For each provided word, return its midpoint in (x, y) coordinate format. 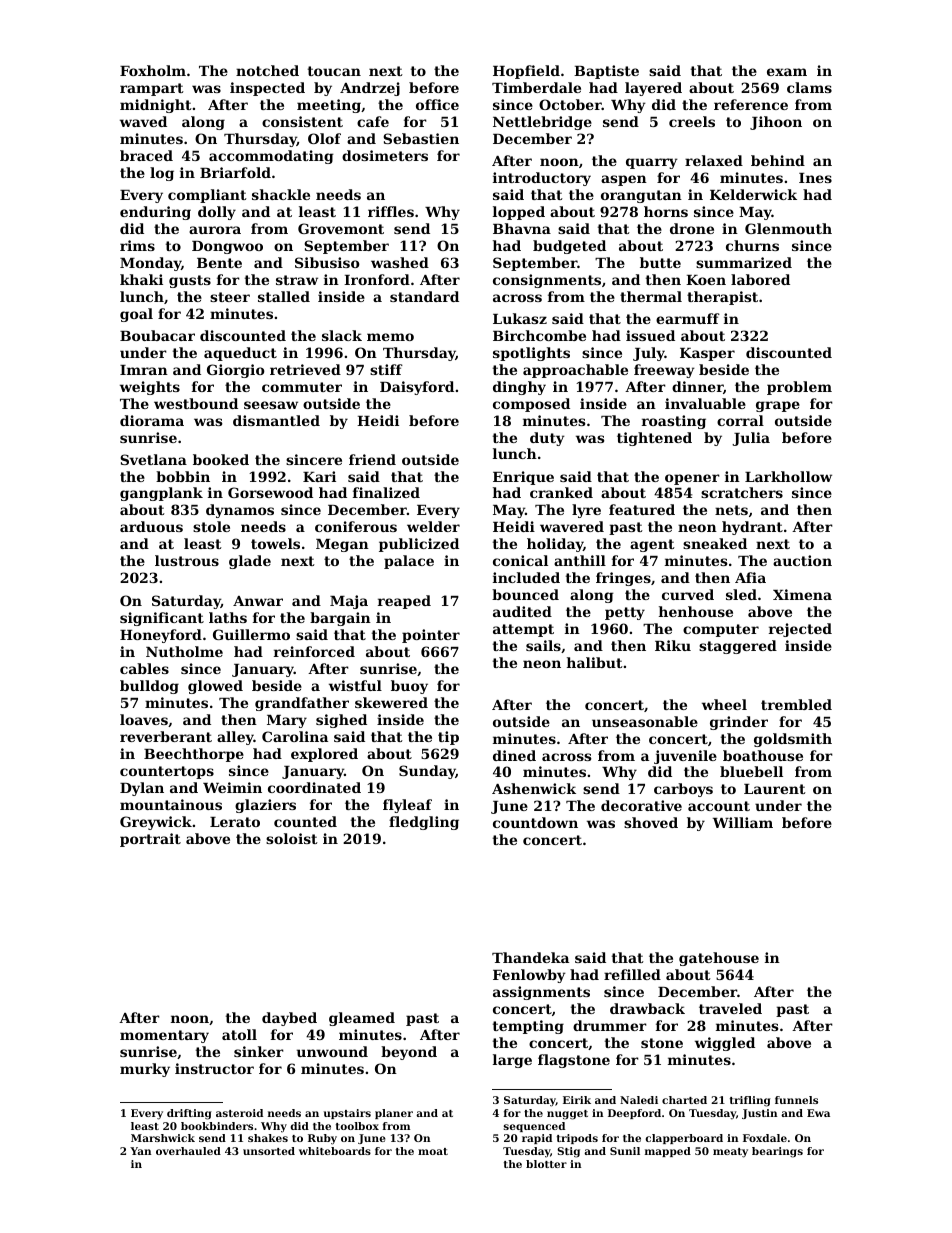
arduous (151, 526)
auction (802, 560)
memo (390, 337)
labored (760, 279)
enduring (155, 213)
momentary (164, 1036)
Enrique (523, 478)
